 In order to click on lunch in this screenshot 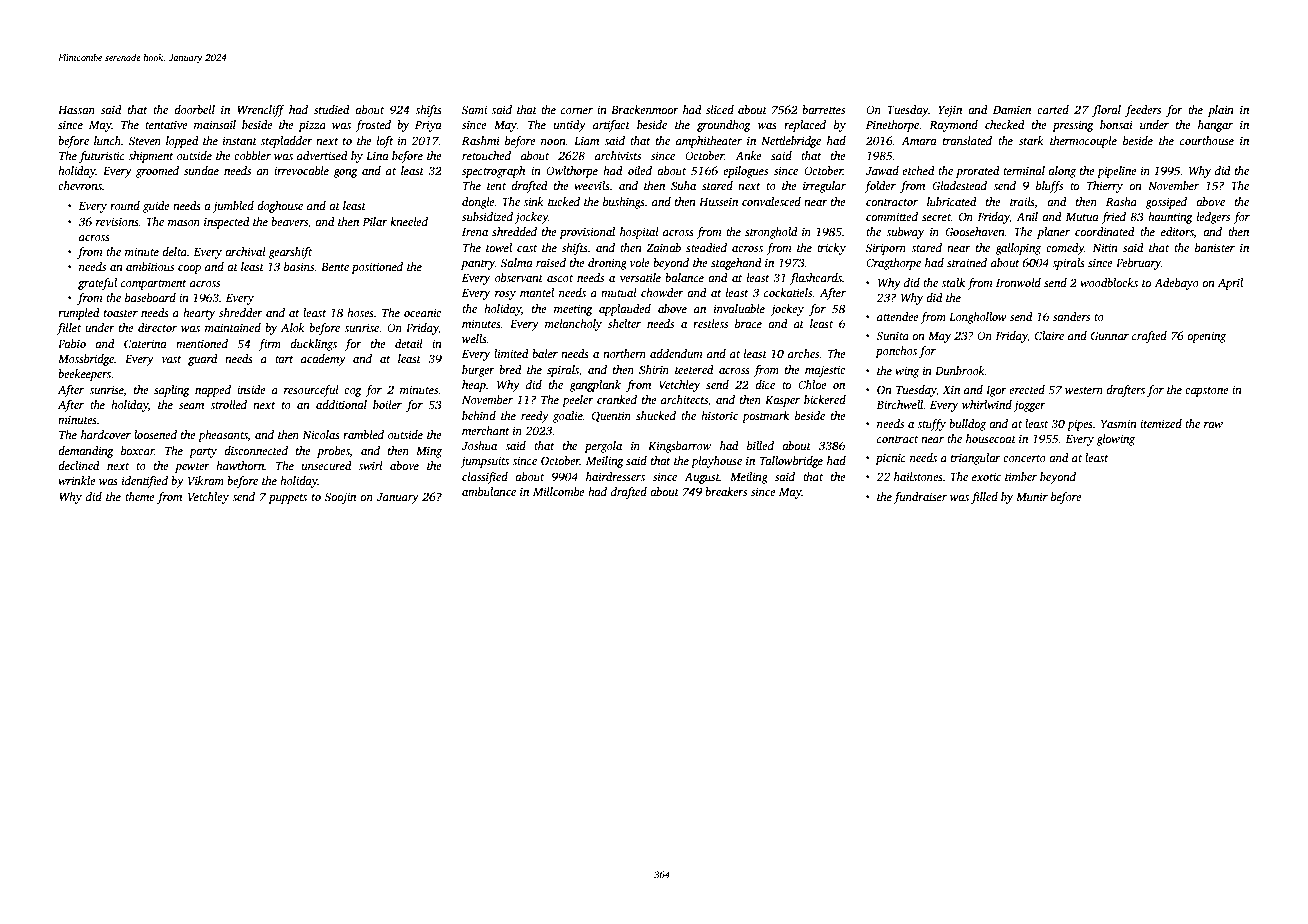, I will do `click(107, 140)`.
